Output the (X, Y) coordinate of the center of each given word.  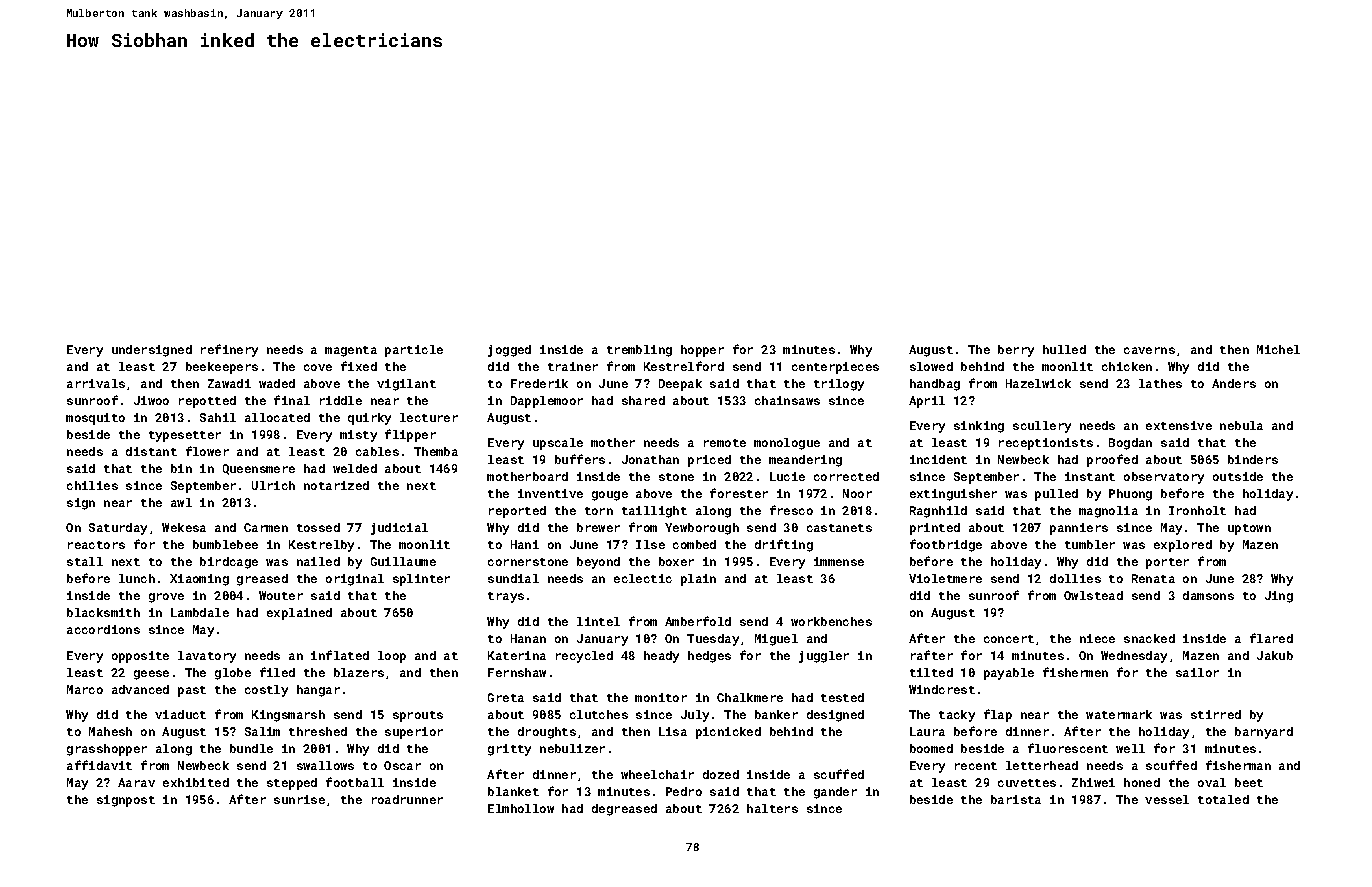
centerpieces (835, 368)
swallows (325, 765)
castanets (839, 528)
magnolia (1108, 512)
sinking (979, 427)
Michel (1278, 349)
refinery (229, 350)
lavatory (207, 657)
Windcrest (942, 689)
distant (151, 451)
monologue (787, 444)
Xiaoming (199, 580)
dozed (721, 774)
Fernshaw (517, 672)
